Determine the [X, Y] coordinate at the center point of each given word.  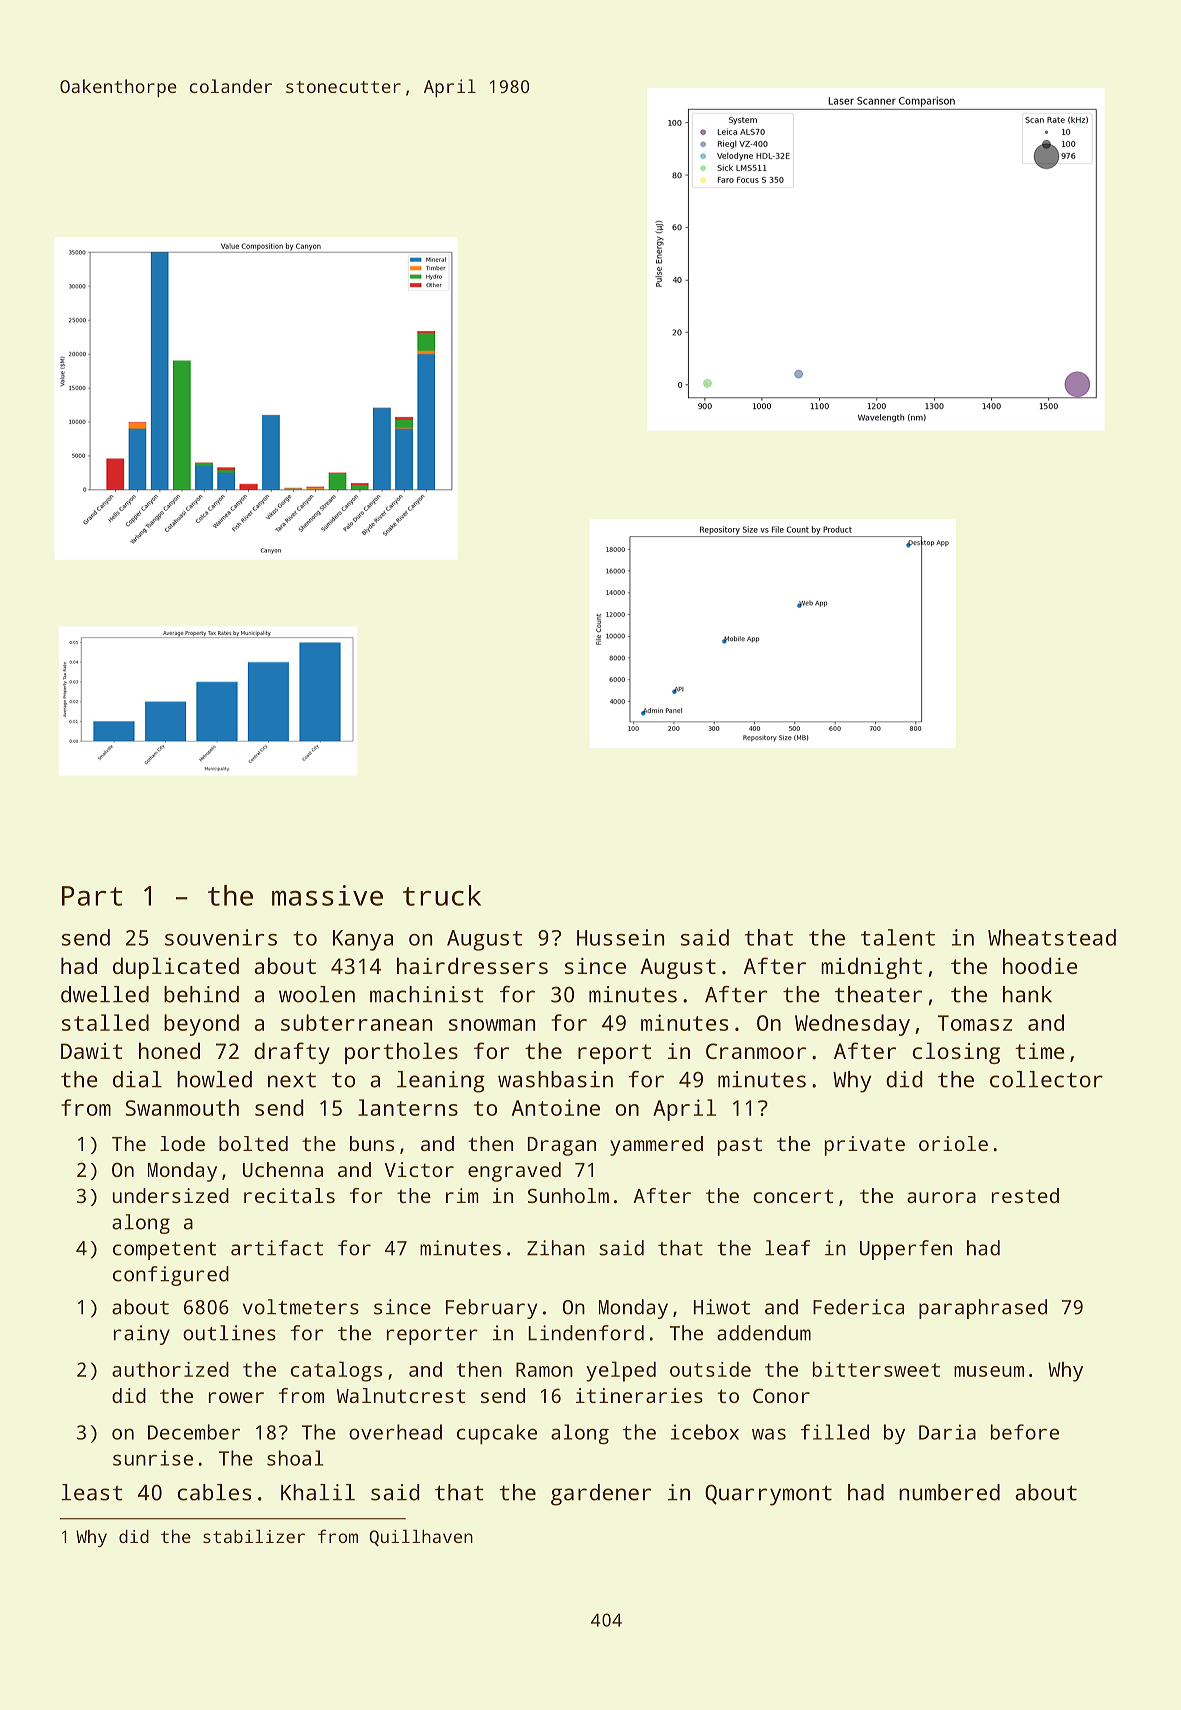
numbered [949, 1492]
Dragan [562, 1146]
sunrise [153, 1458]
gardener [601, 1495]
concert [793, 1196]
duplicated [176, 968]
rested [1025, 1195]
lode [182, 1143]
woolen [317, 994]
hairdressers [472, 965]
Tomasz [975, 1023]
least [92, 1492]
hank [1027, 994]
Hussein [620, 937]
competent [164, 1251]
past [740, 1146]
